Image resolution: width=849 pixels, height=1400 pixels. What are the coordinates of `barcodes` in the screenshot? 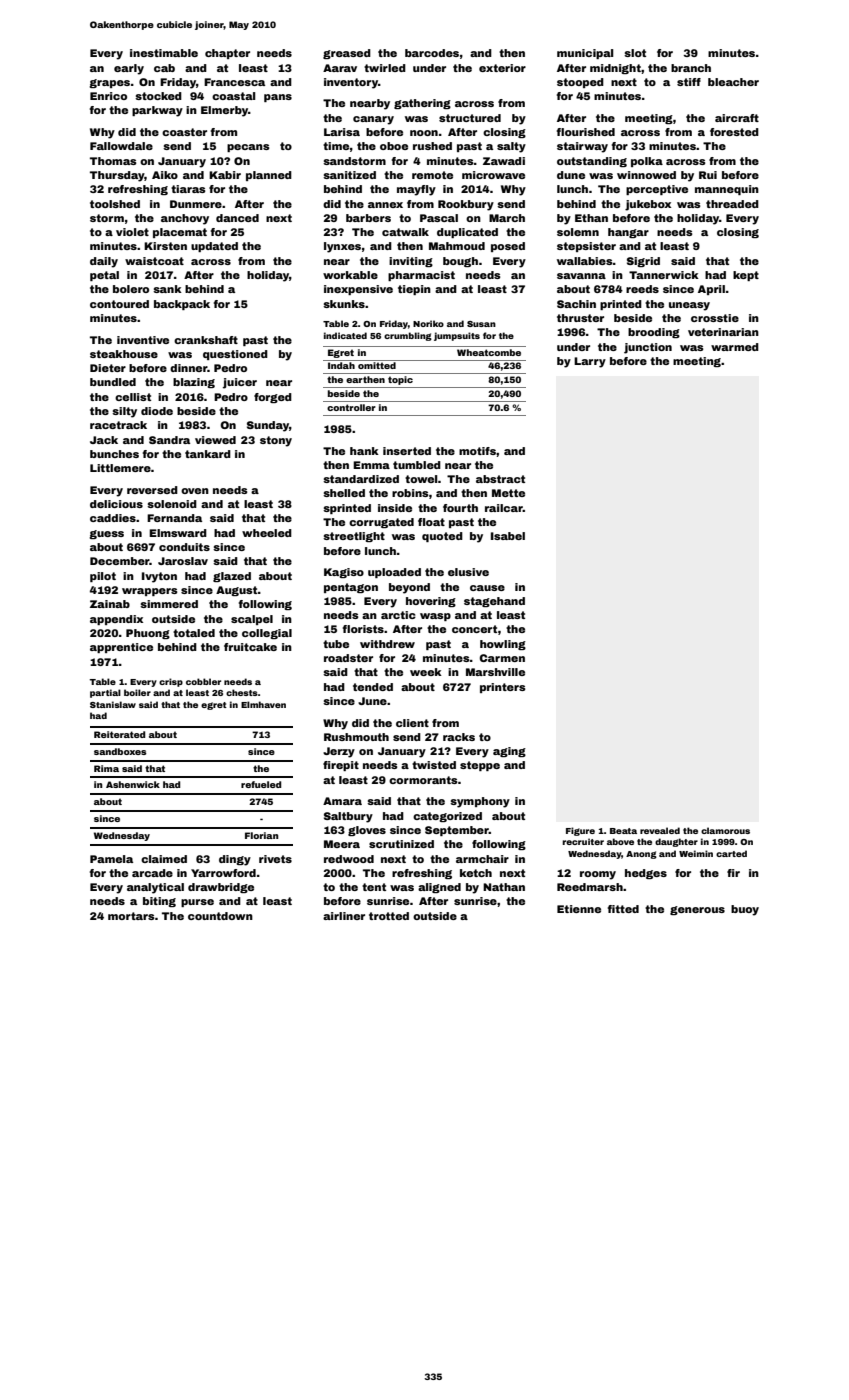 It's located at (432, 53).
